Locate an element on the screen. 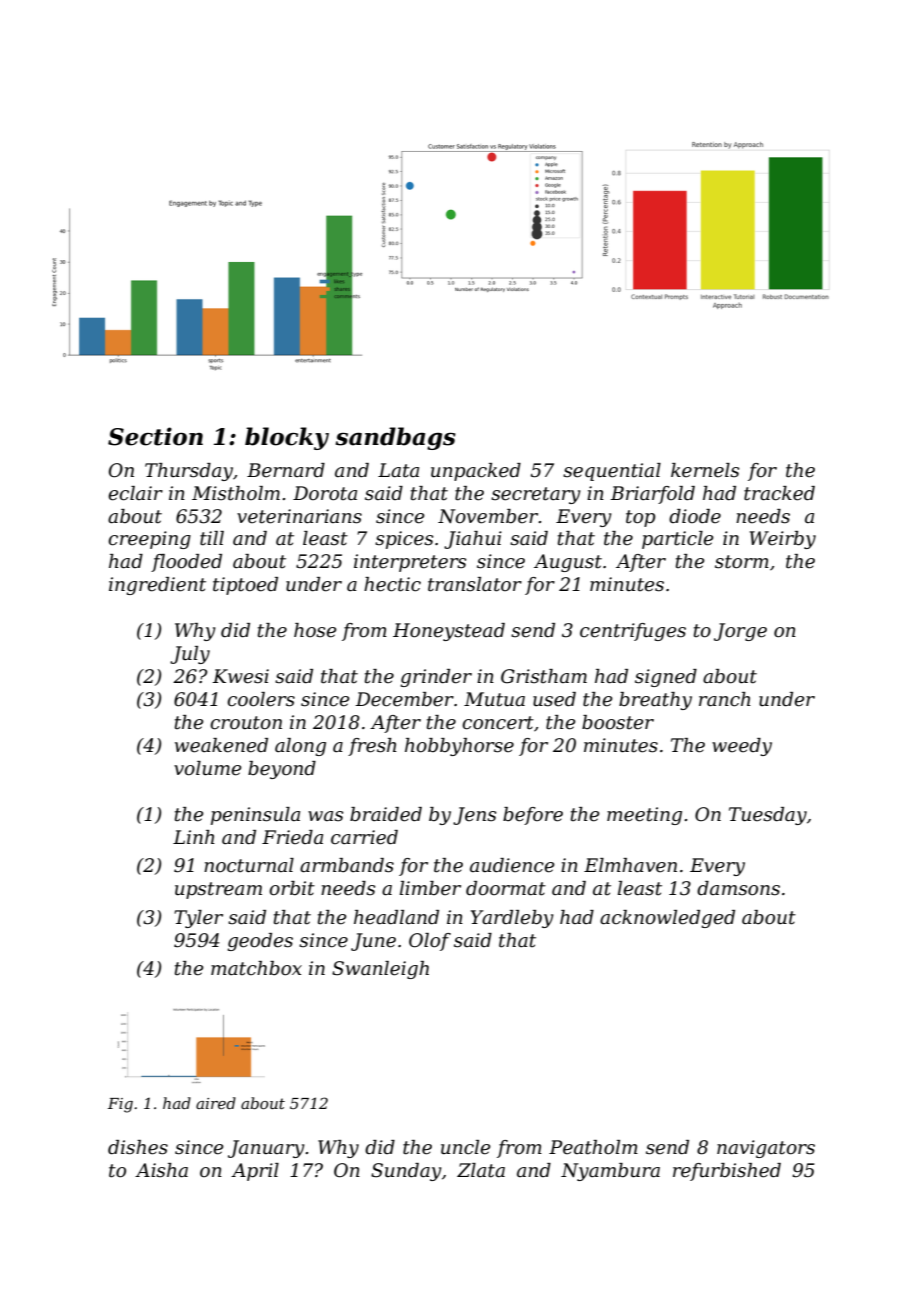 The image size is (924, 1308). Swanleigh is located at coordinates (380, 970).
